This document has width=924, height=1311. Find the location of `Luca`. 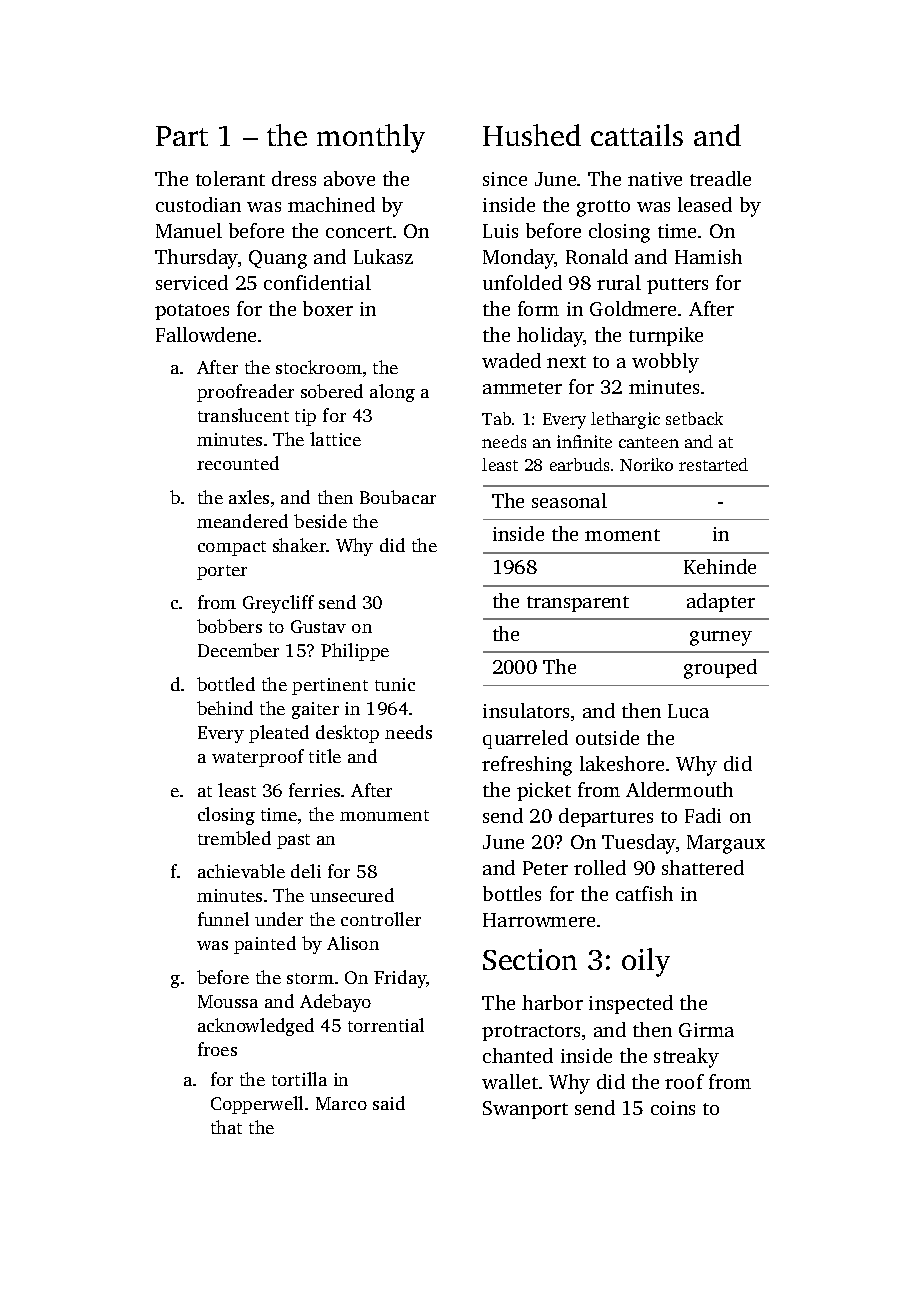

Luca is located at coordinates (688, 711).
